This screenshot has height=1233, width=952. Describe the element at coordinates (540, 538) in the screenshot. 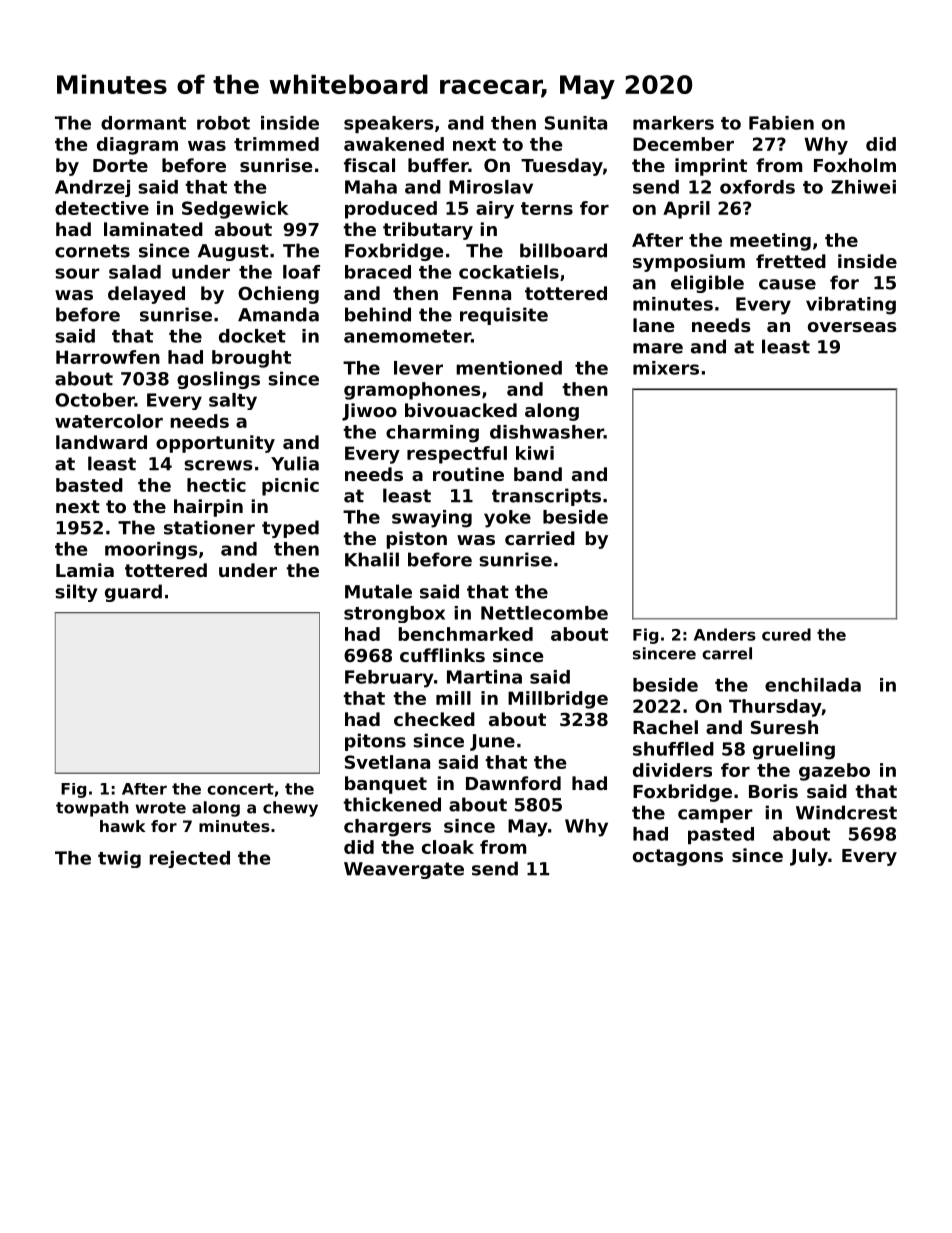

I see `carried` at that location.
